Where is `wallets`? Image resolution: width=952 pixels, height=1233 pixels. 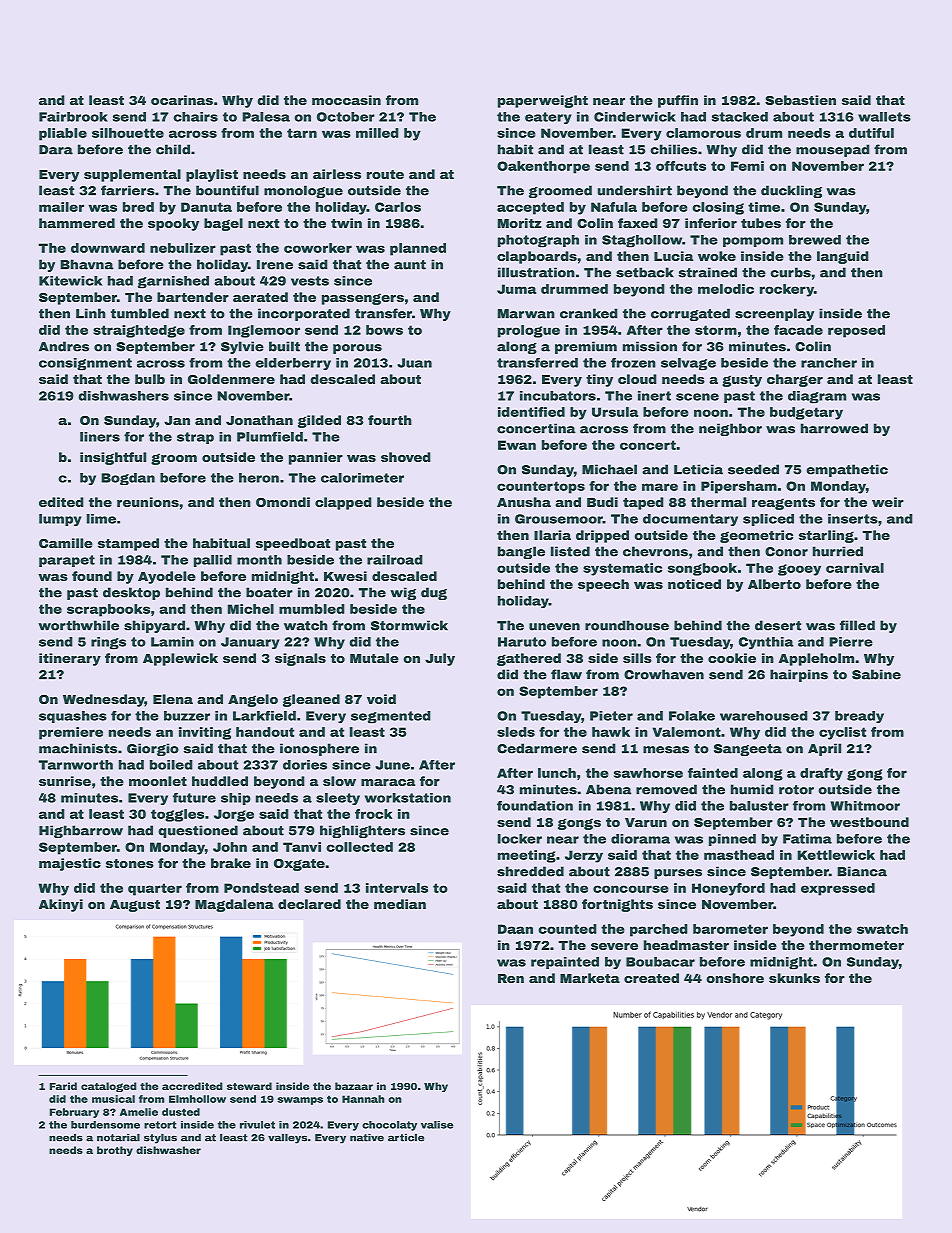 wallets is located at coordinates (884, 117).
